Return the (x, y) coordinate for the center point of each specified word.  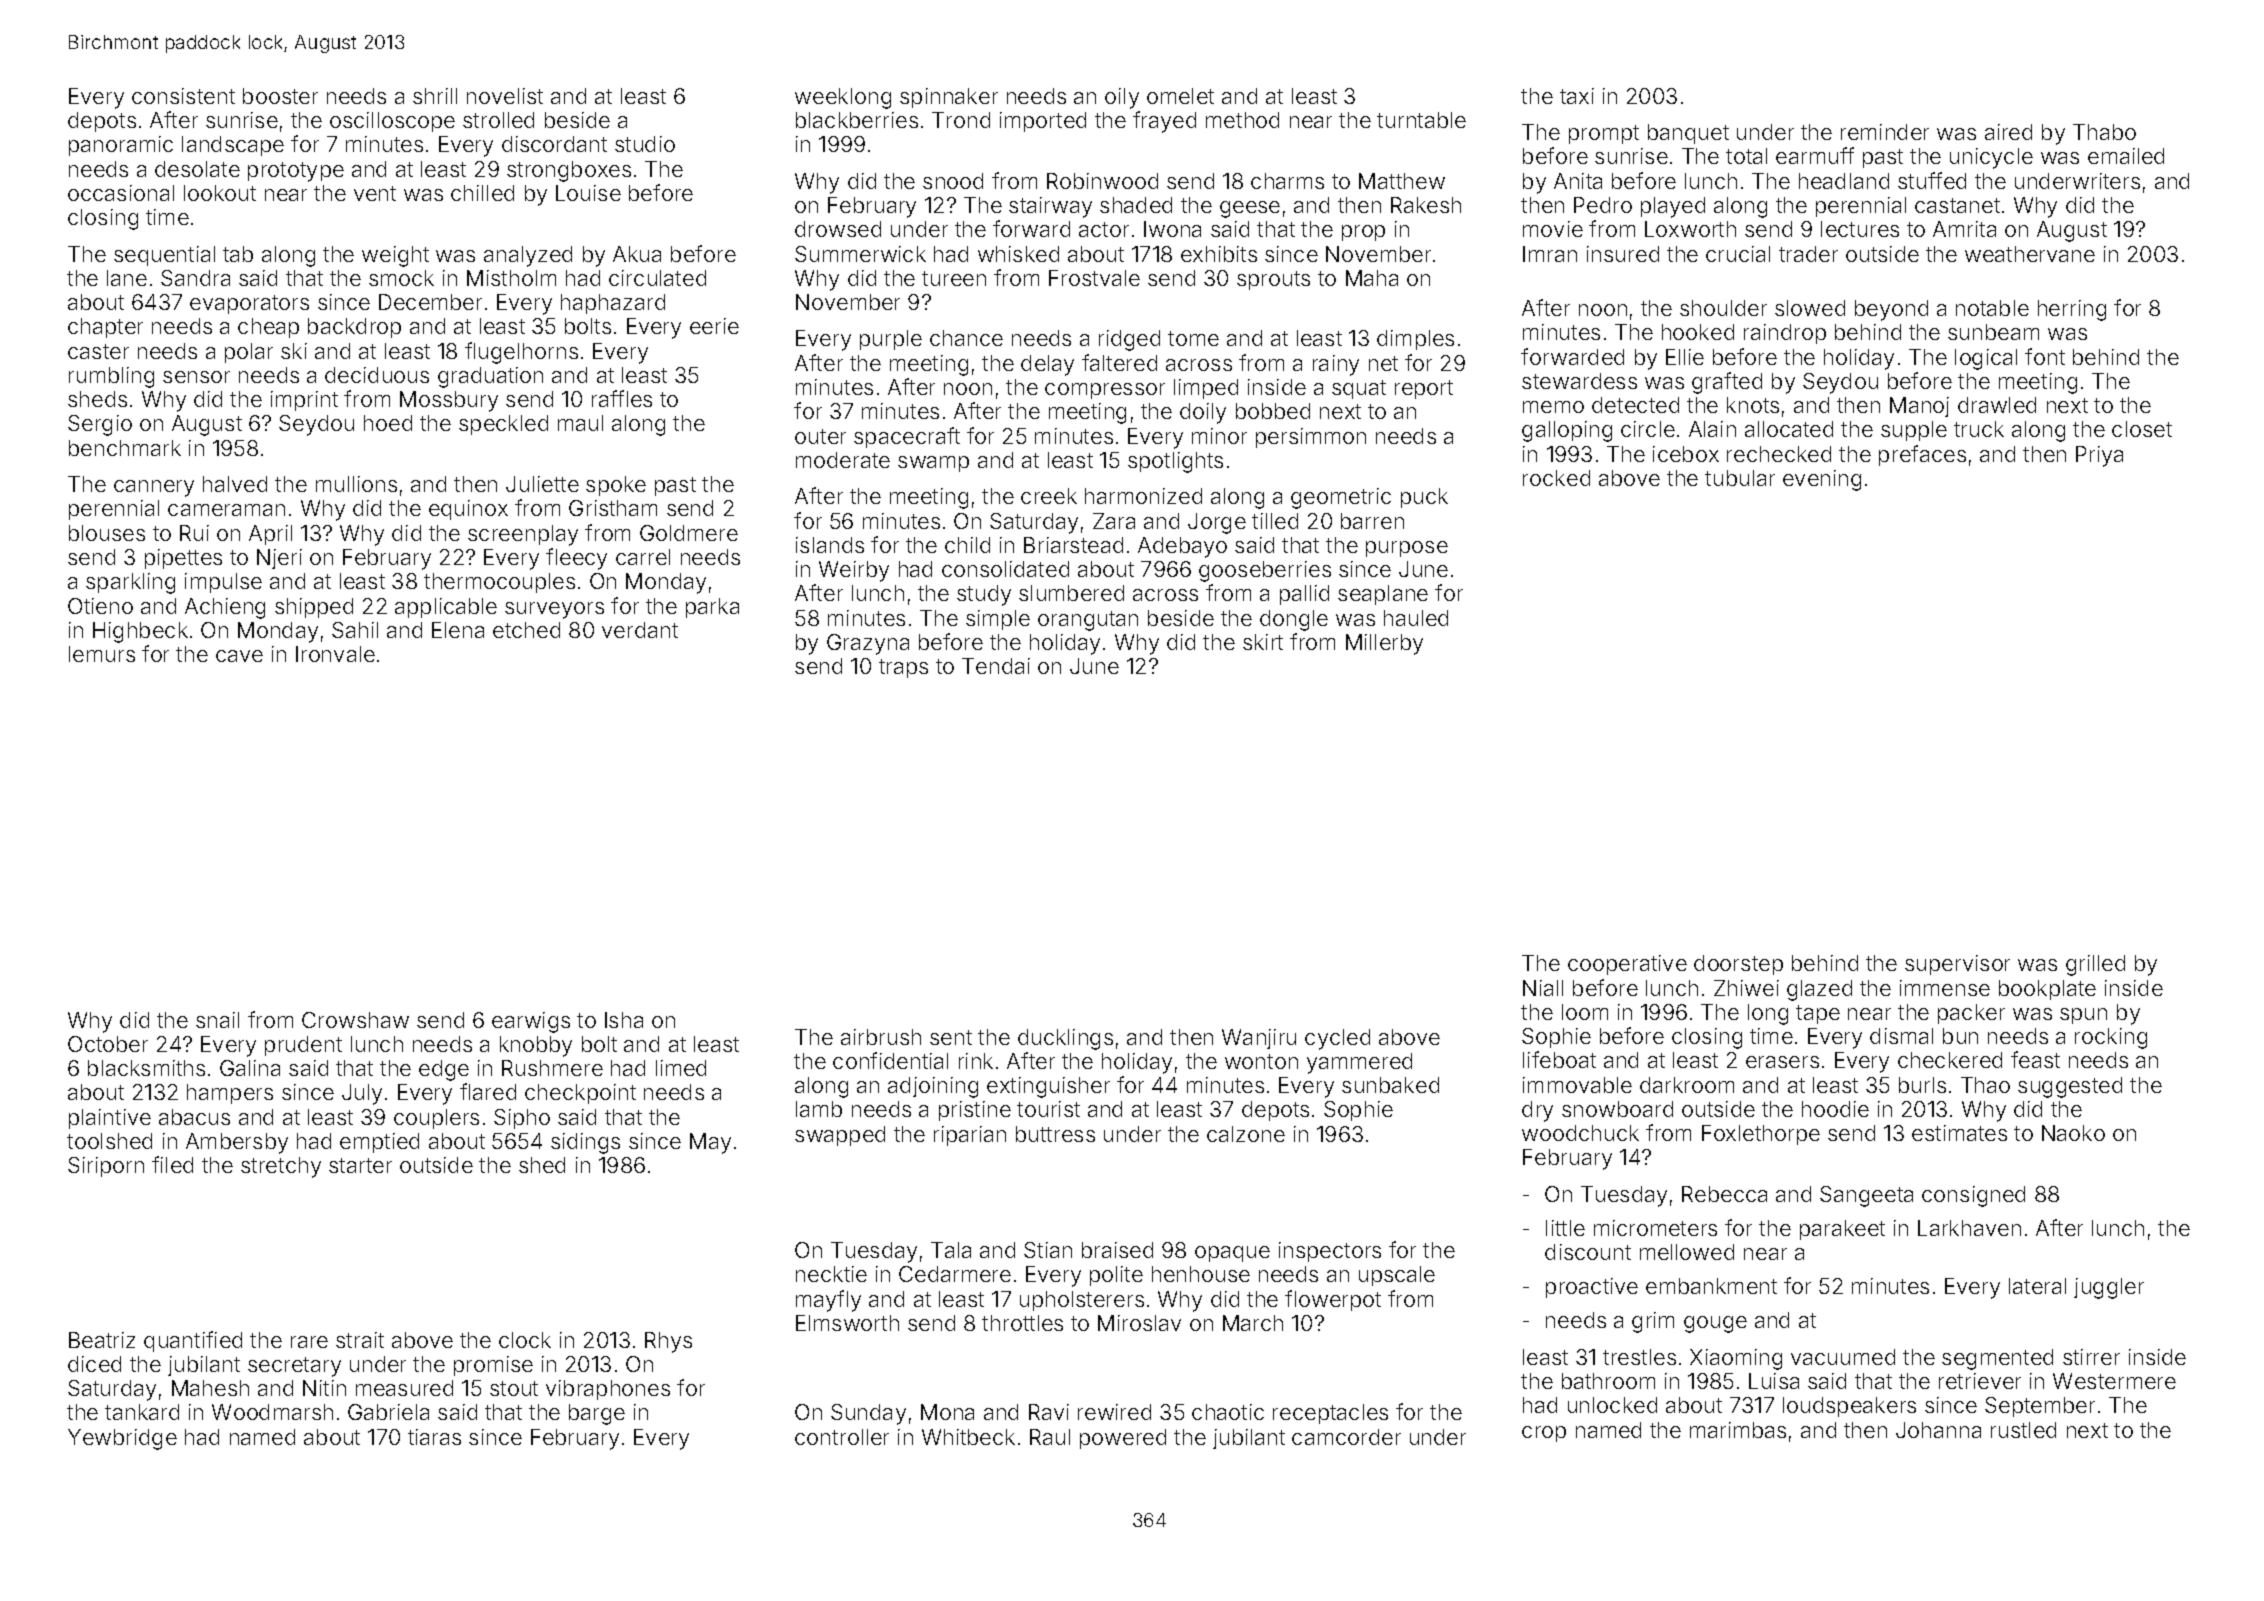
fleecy (576, 559)
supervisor (1957, 965)
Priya (2099, 456)
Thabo (2104, 132)
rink (976, 1061)
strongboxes (569, 171)
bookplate (2047, 990)
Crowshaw (355, 1020)
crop (1544, 1434)
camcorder (1346, 1437)
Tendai (996, 666)
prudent (303, 1046)
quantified (193, 1341)
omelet (1180, 96)
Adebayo (1182, 547)
